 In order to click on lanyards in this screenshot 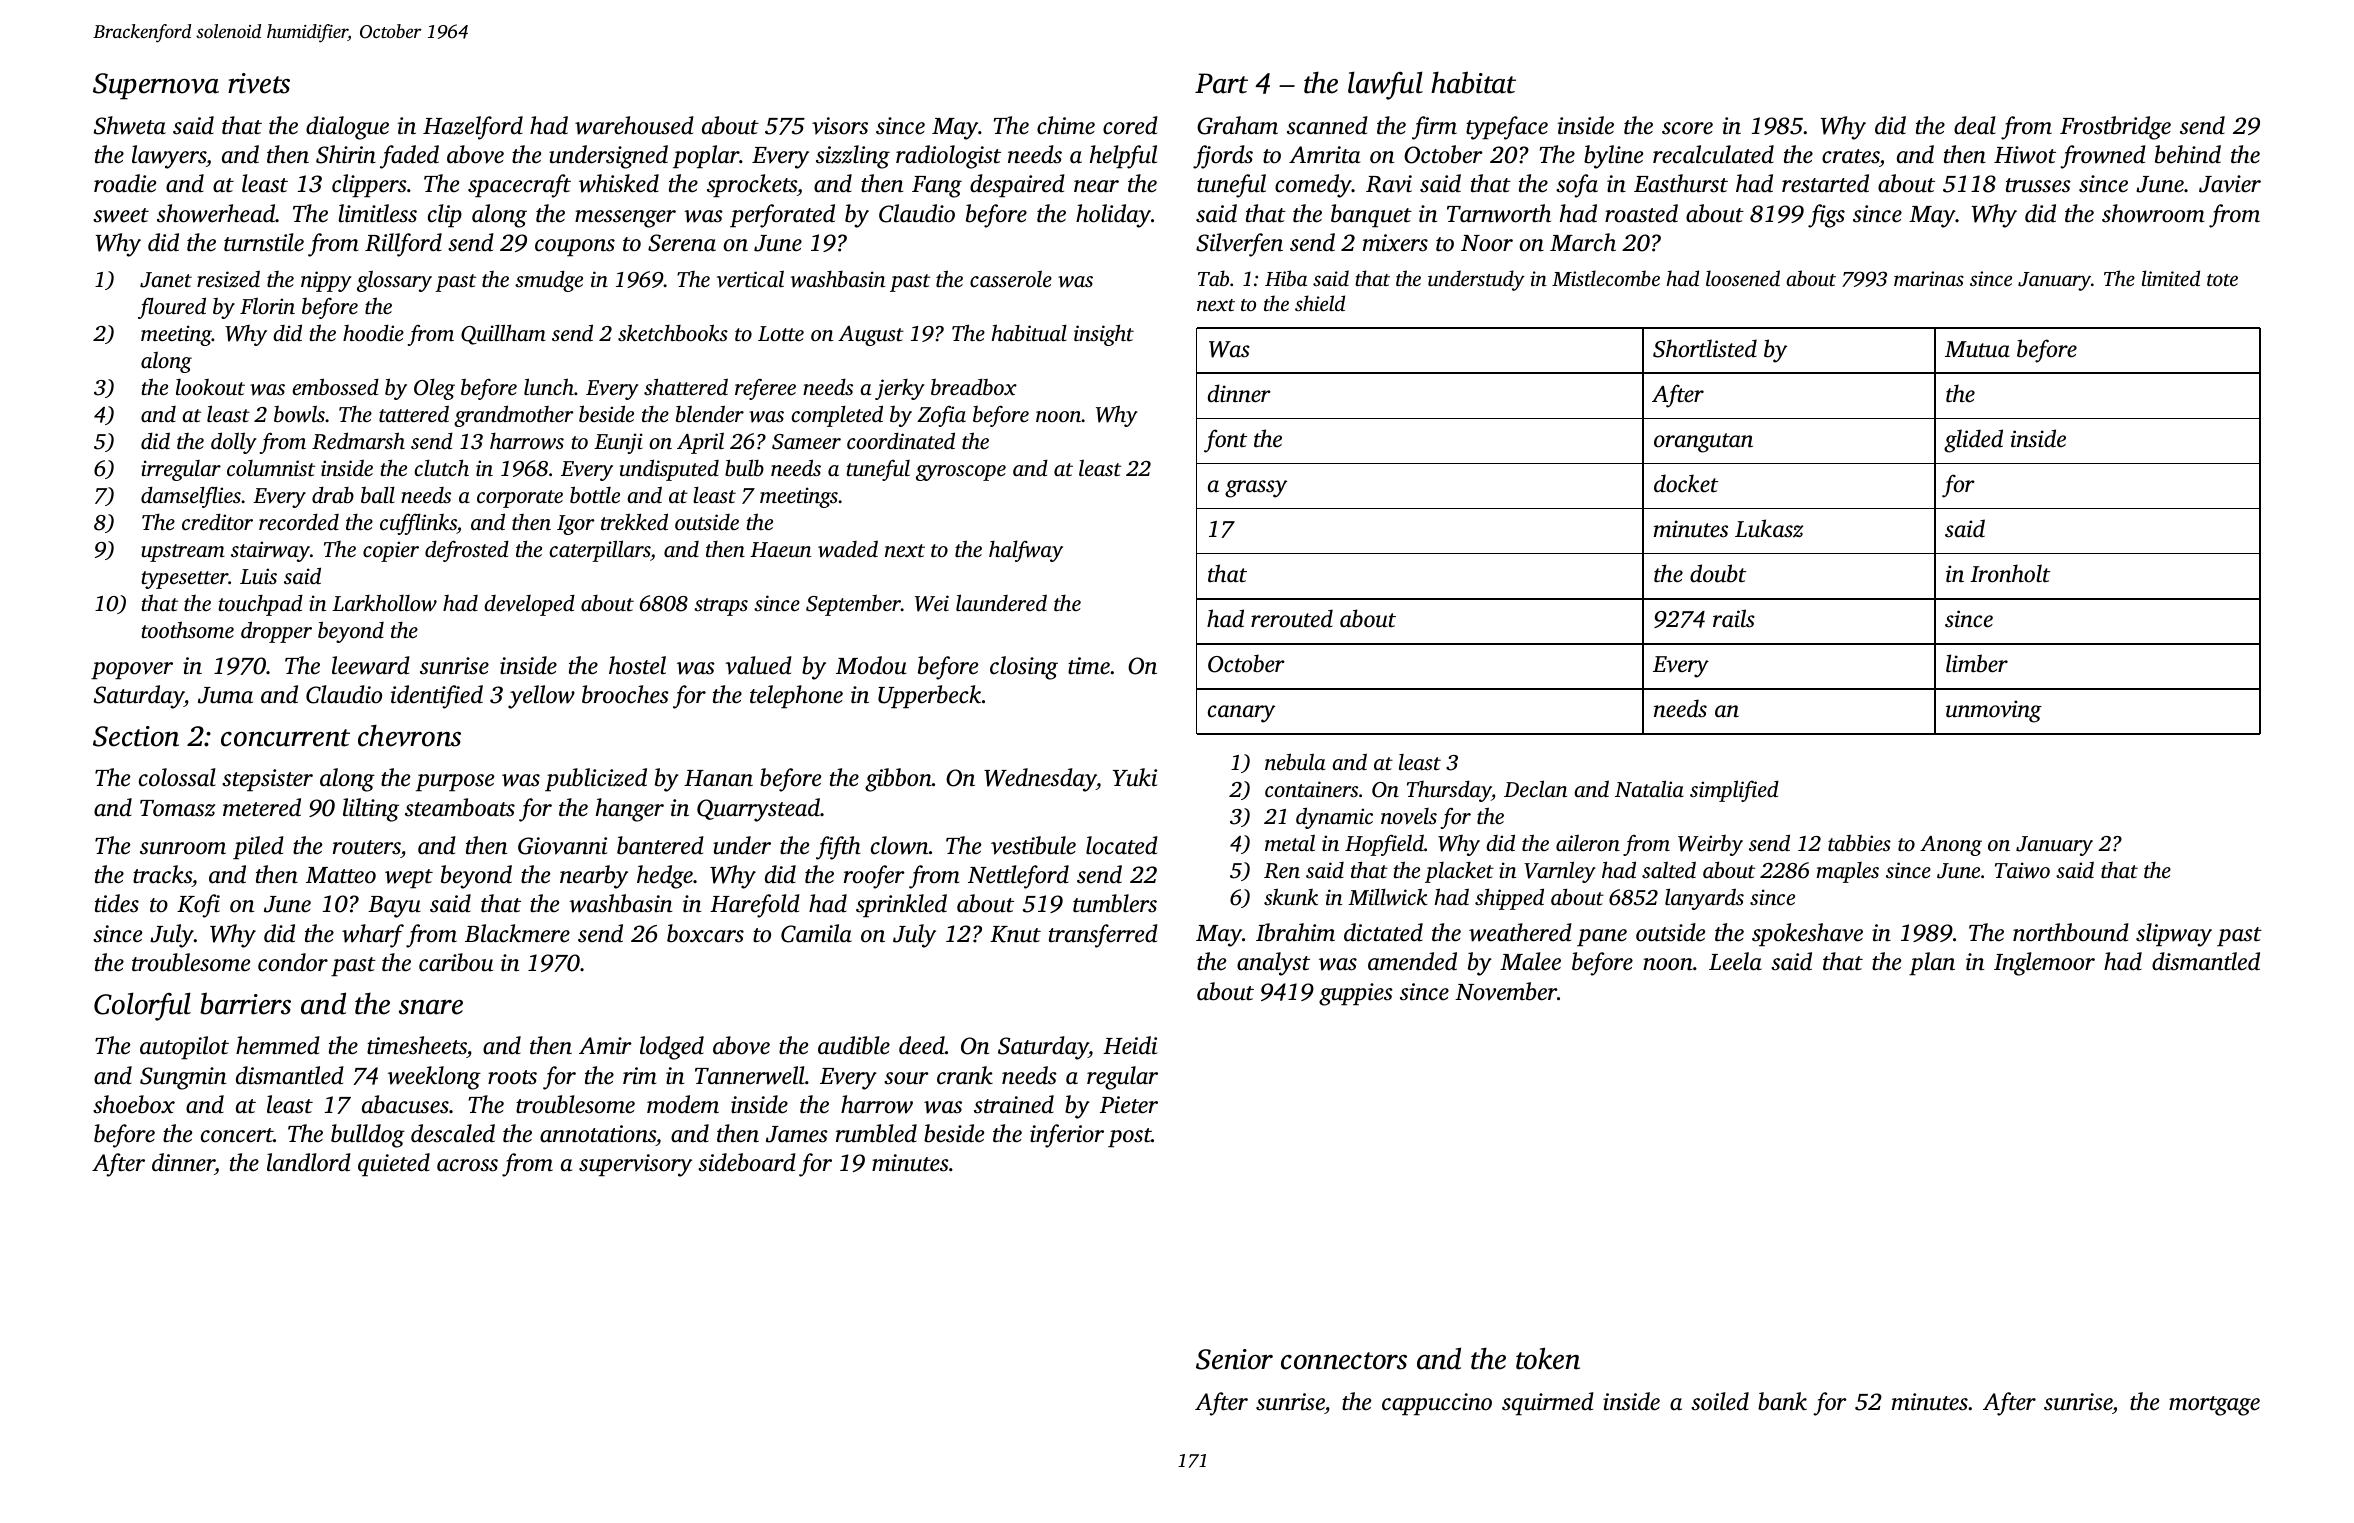, I will do `click(1704, 899)`.
